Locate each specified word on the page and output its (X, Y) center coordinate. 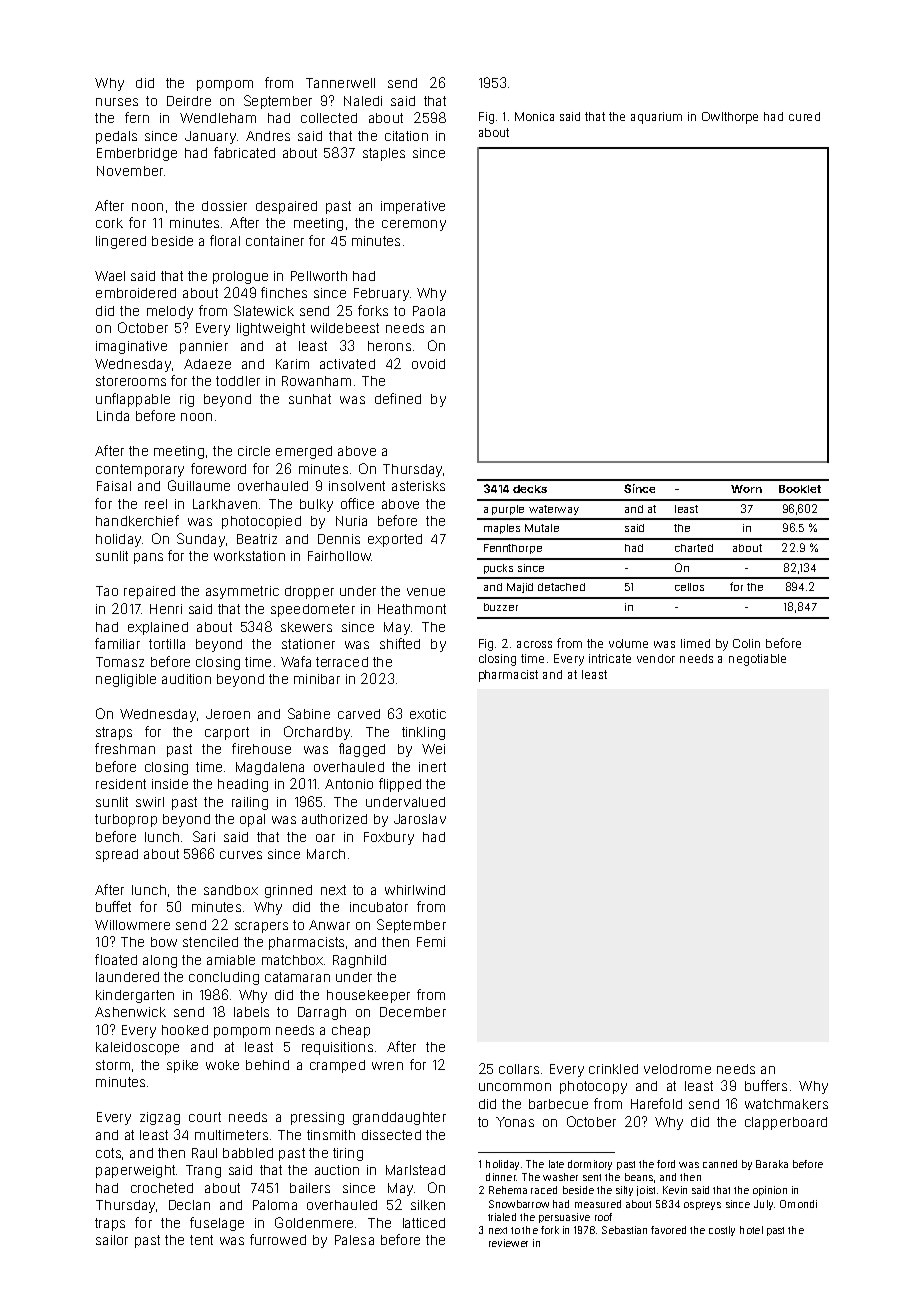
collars (519, 1069)
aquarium (656, 118)
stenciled (210, 942)
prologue (240, 277)
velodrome (677, 1069)
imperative (413, 207)
